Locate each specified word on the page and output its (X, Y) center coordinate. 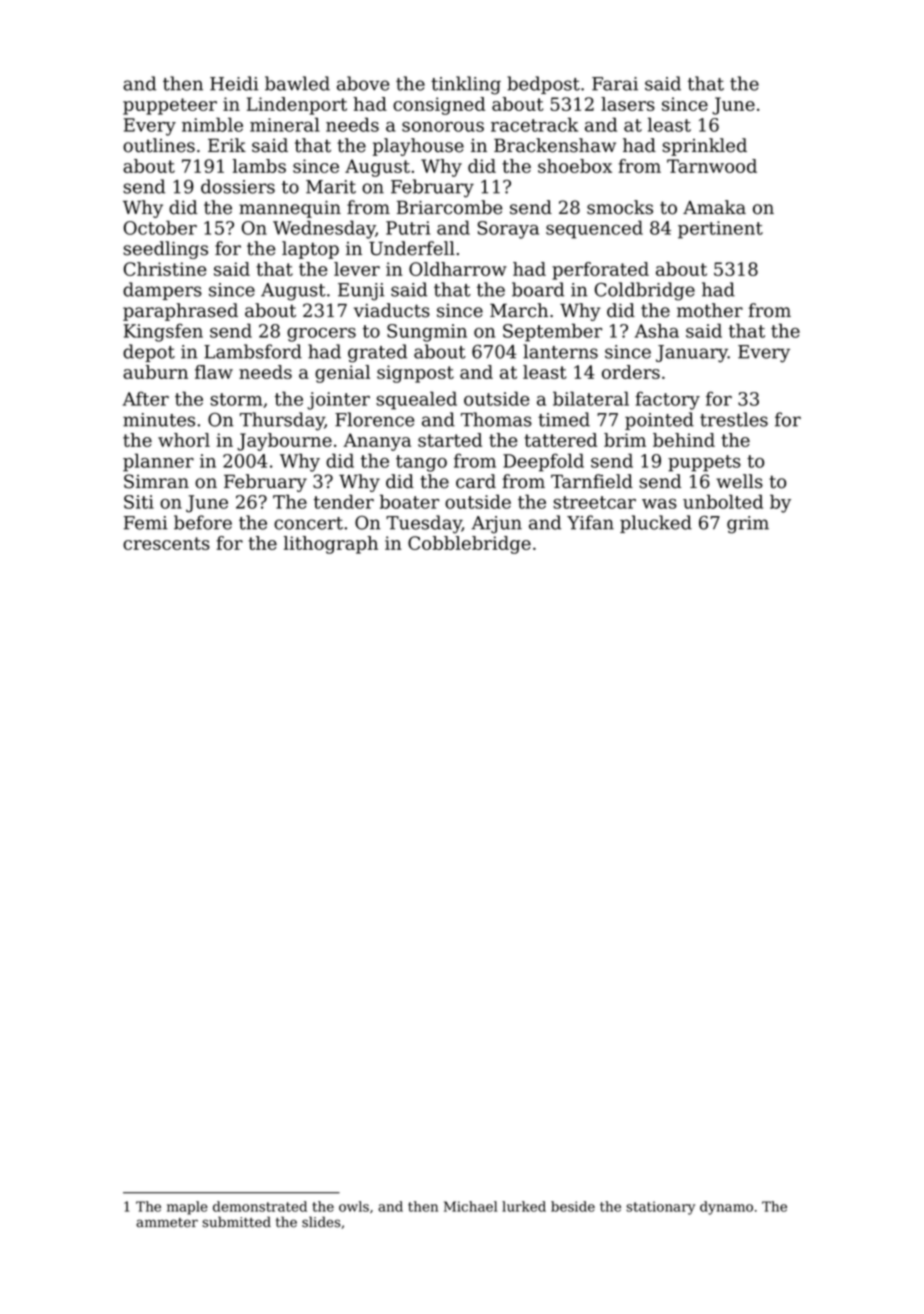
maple (187, 1208)
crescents (166, 543)
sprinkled (704, 147)
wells (739, 481)
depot (149, 353)
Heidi (234, 83)
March (519, 310)
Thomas (496, 419)
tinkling (466, 85)
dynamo (726, 1208)
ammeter (167, 1223)
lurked (524, 1206)
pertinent (720, 230)
